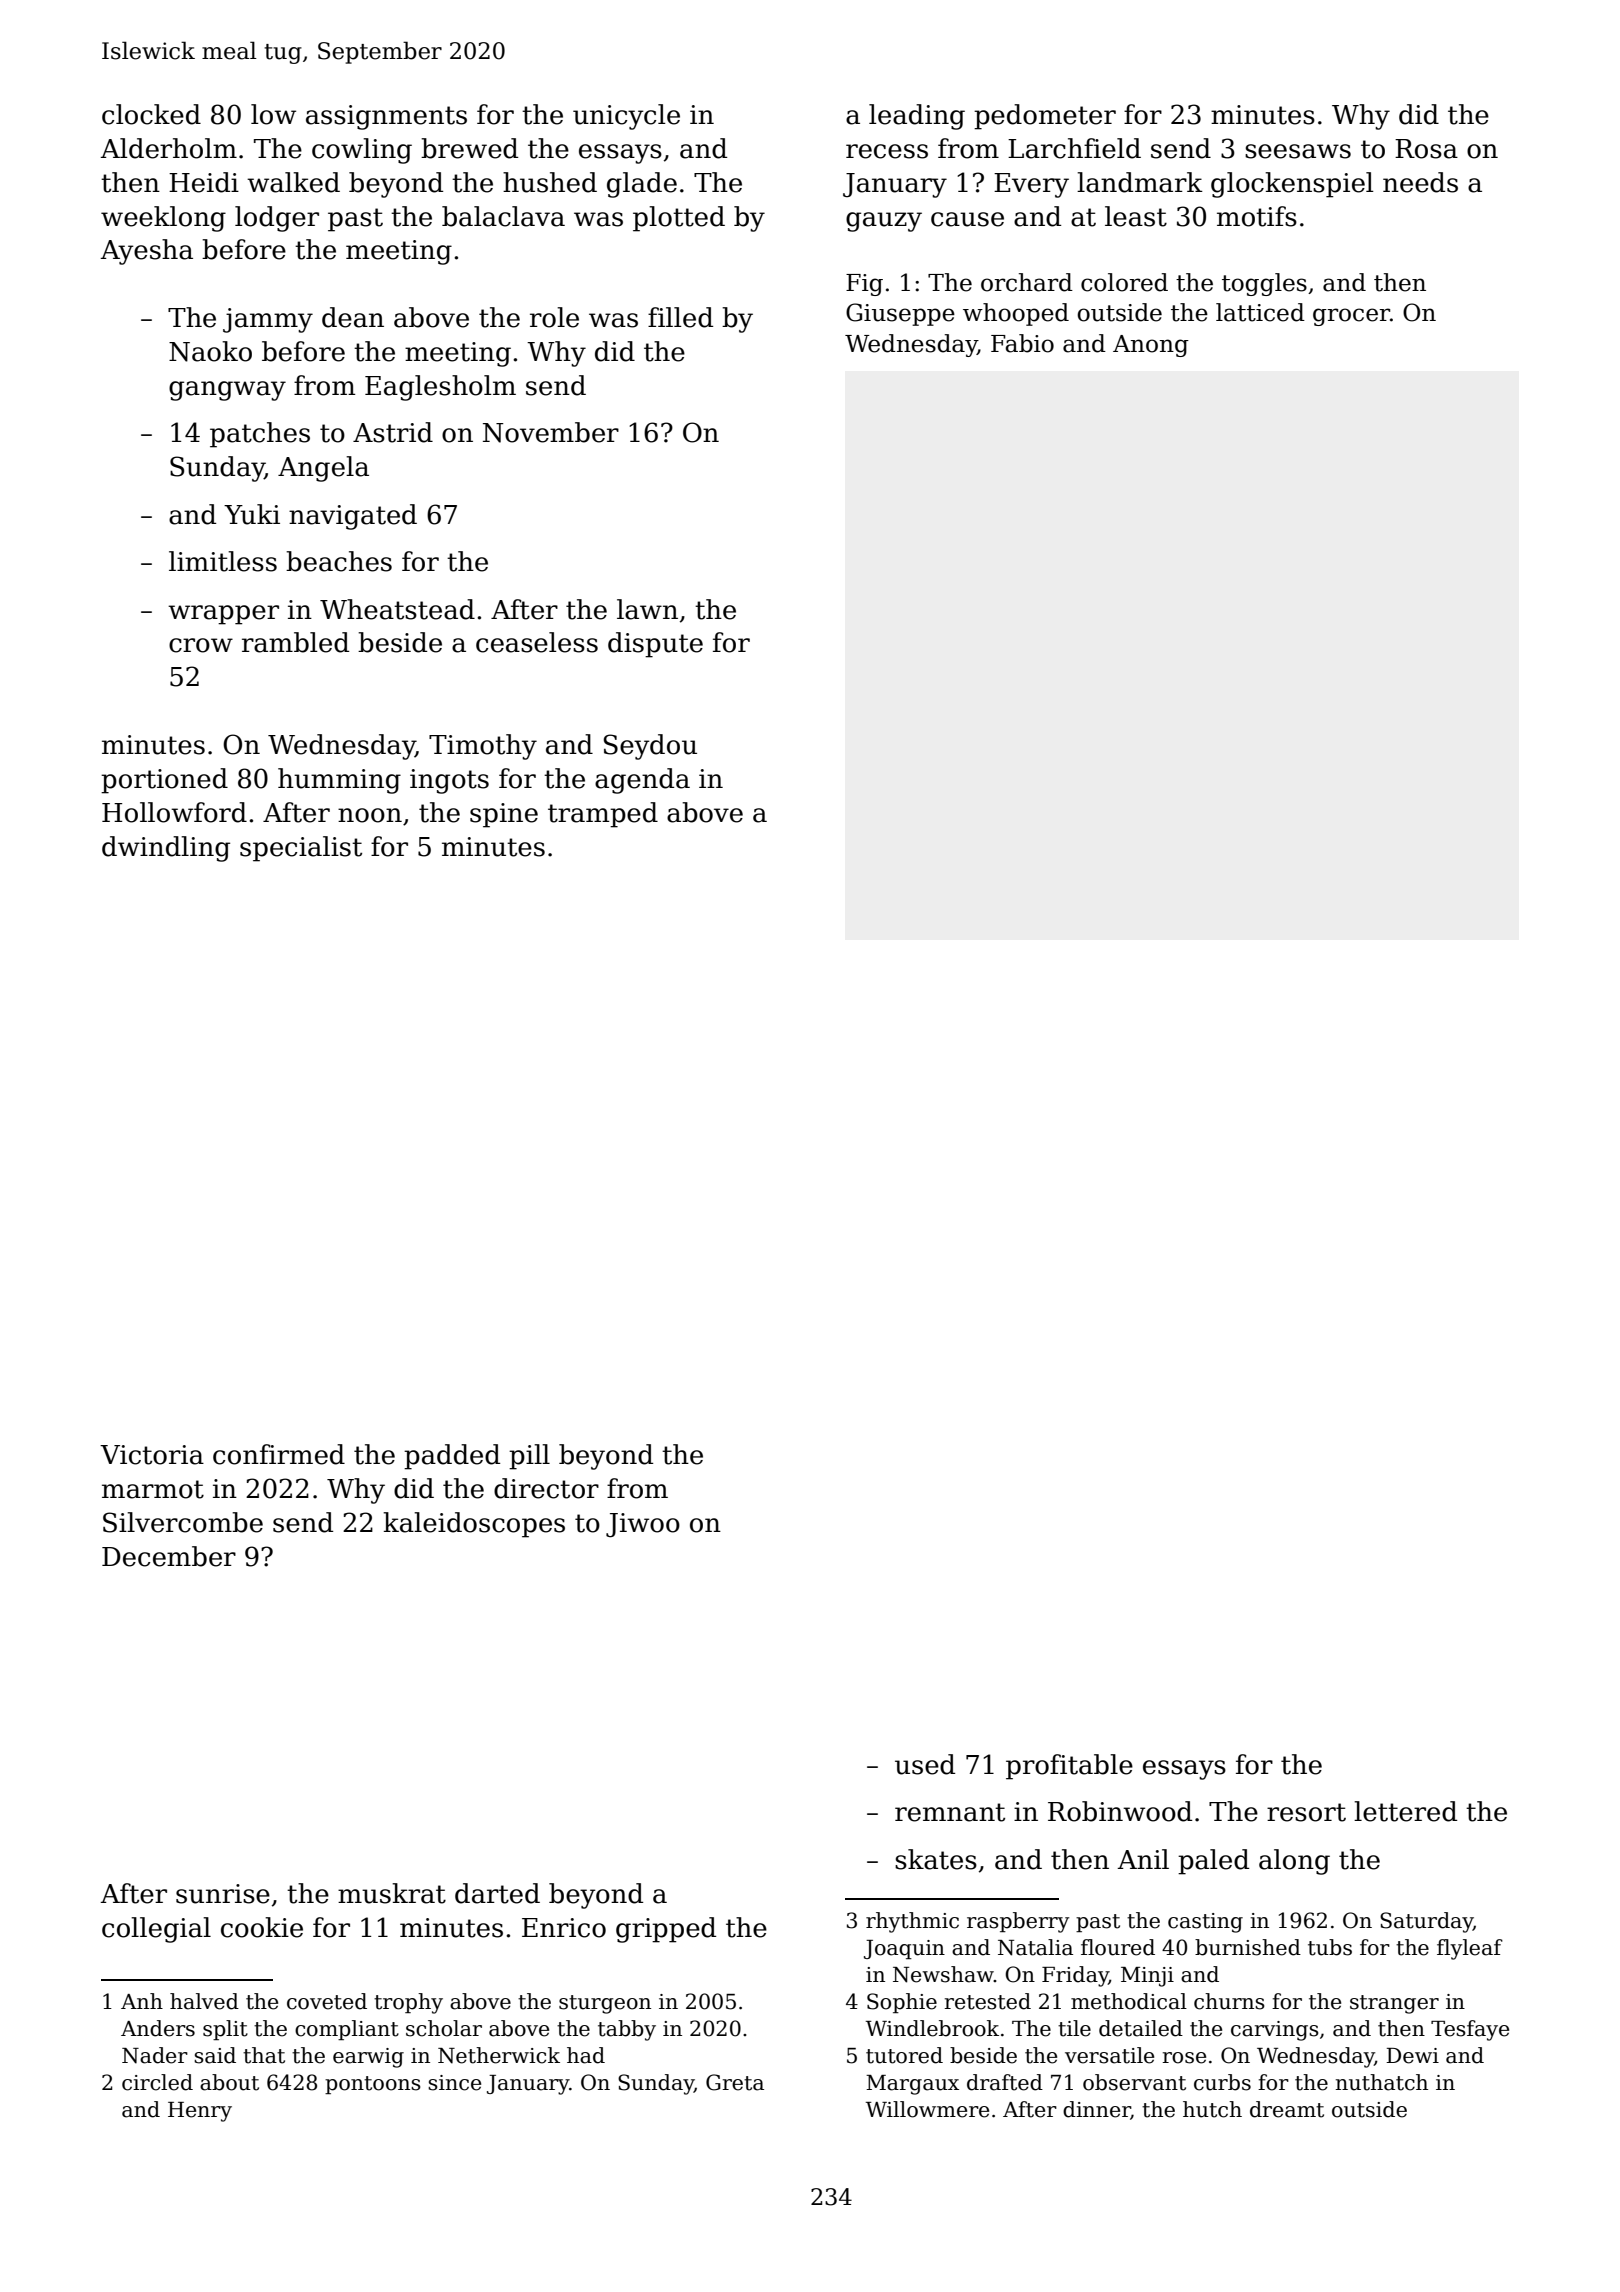 Image resolution: width=1620 pixels, height=2292 pixels. I want to click on Seydou, so click(650, 747).
